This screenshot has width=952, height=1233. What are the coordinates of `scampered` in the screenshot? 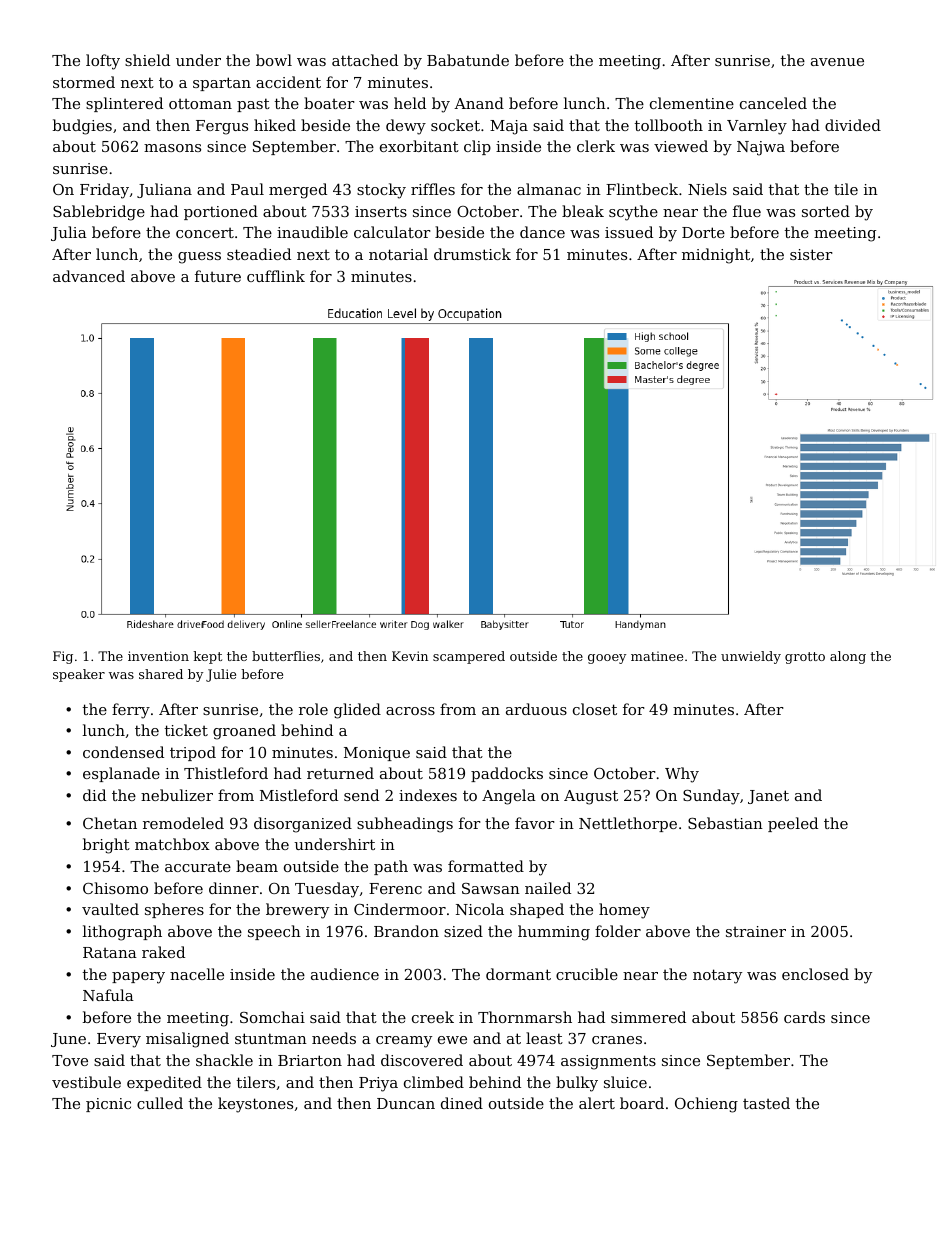 It's located at (469, 657).
